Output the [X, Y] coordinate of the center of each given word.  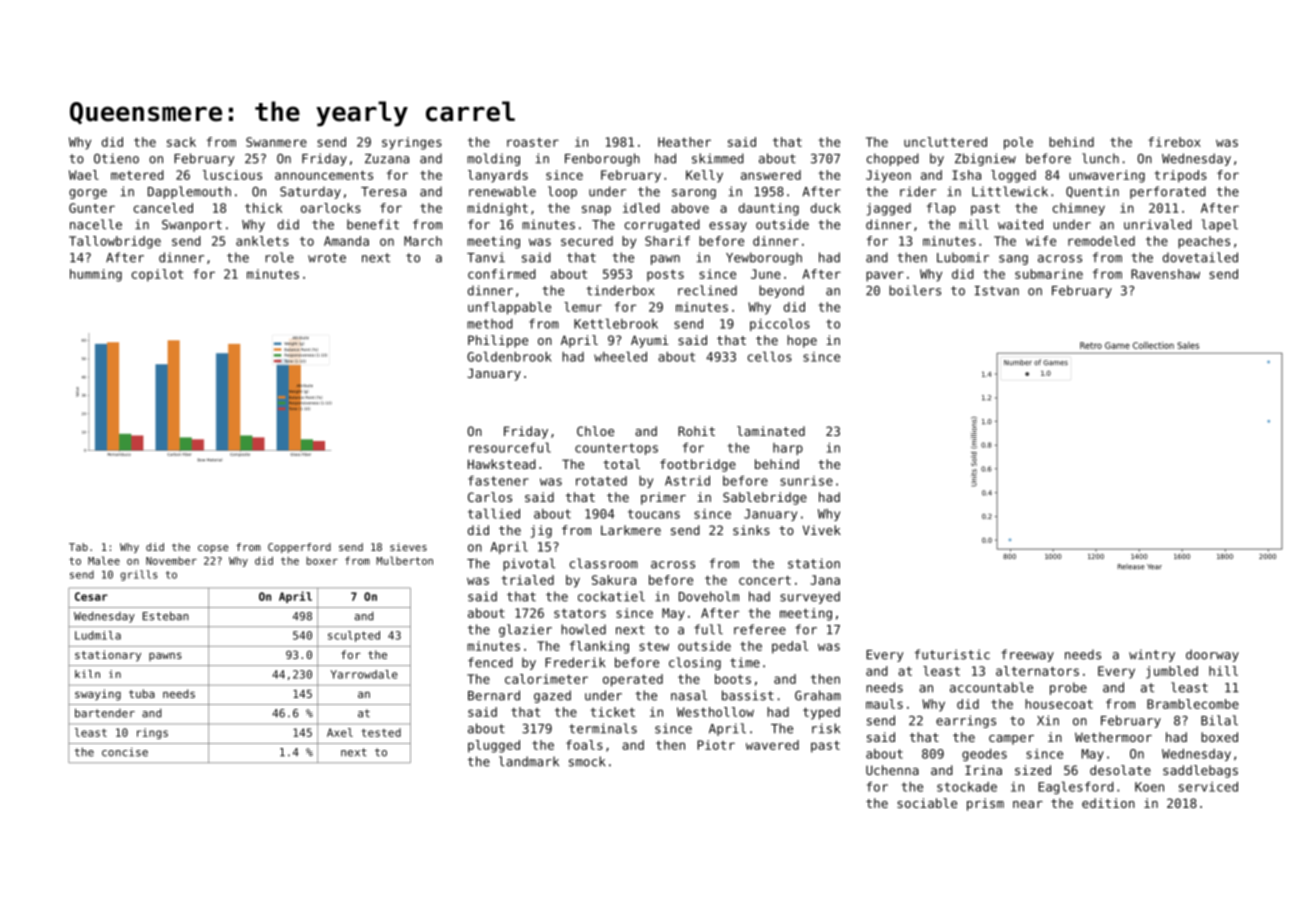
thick [263, 208]
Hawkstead [502, 464]
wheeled [620, 356]
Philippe [498, 341]
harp [788, 449]
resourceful [510, 447]
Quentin [1092, 192]
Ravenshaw [1165, 274]
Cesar [91, 596]
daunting [769, 209]
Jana [825, 580]
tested [381, 732]
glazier [525, 630]
